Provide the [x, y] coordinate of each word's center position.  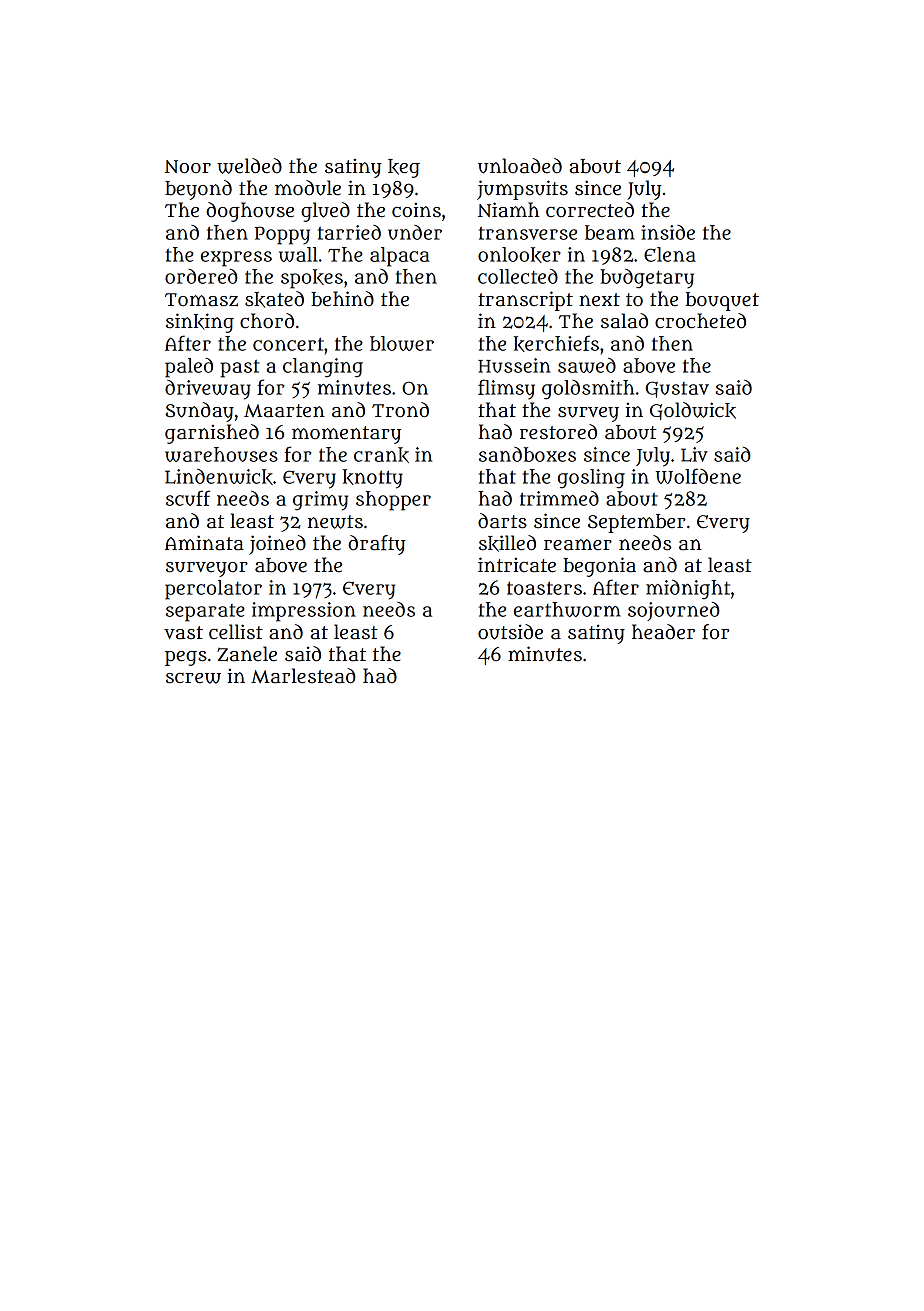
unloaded [520, 166]
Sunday [199, 412]
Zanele [247, 654]
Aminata [204, 543]
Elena [670, 254]
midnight [688, 590]
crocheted [700, 321]
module [308, 188]
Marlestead [303, 676]
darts [502, 521]
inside [668, 232]
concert [288, 344]
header [663, 632]
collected [518, 276]
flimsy [506, 389]
